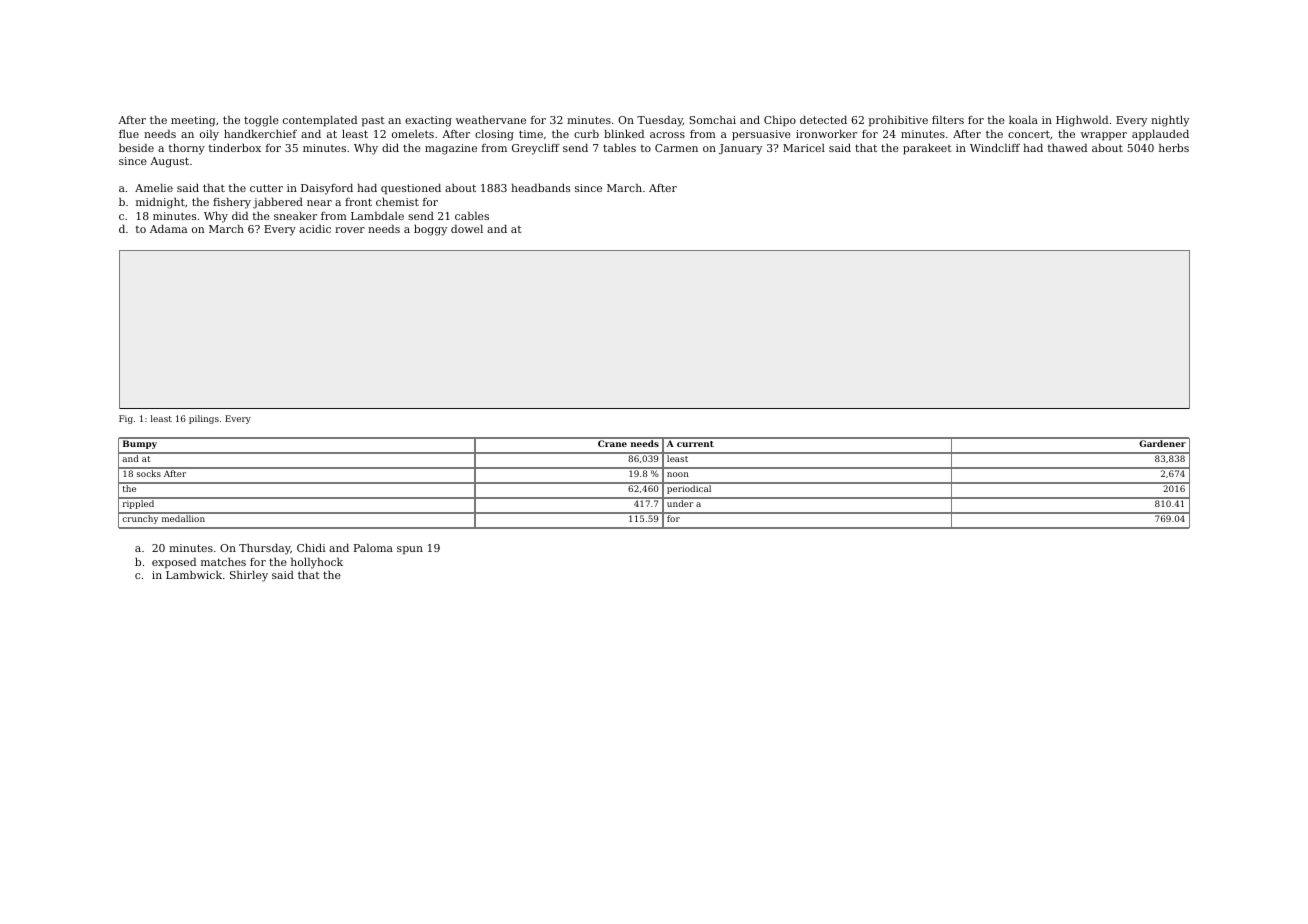 The image size is (1308, 924). I want to click on Paloma, so click(373, 547).
